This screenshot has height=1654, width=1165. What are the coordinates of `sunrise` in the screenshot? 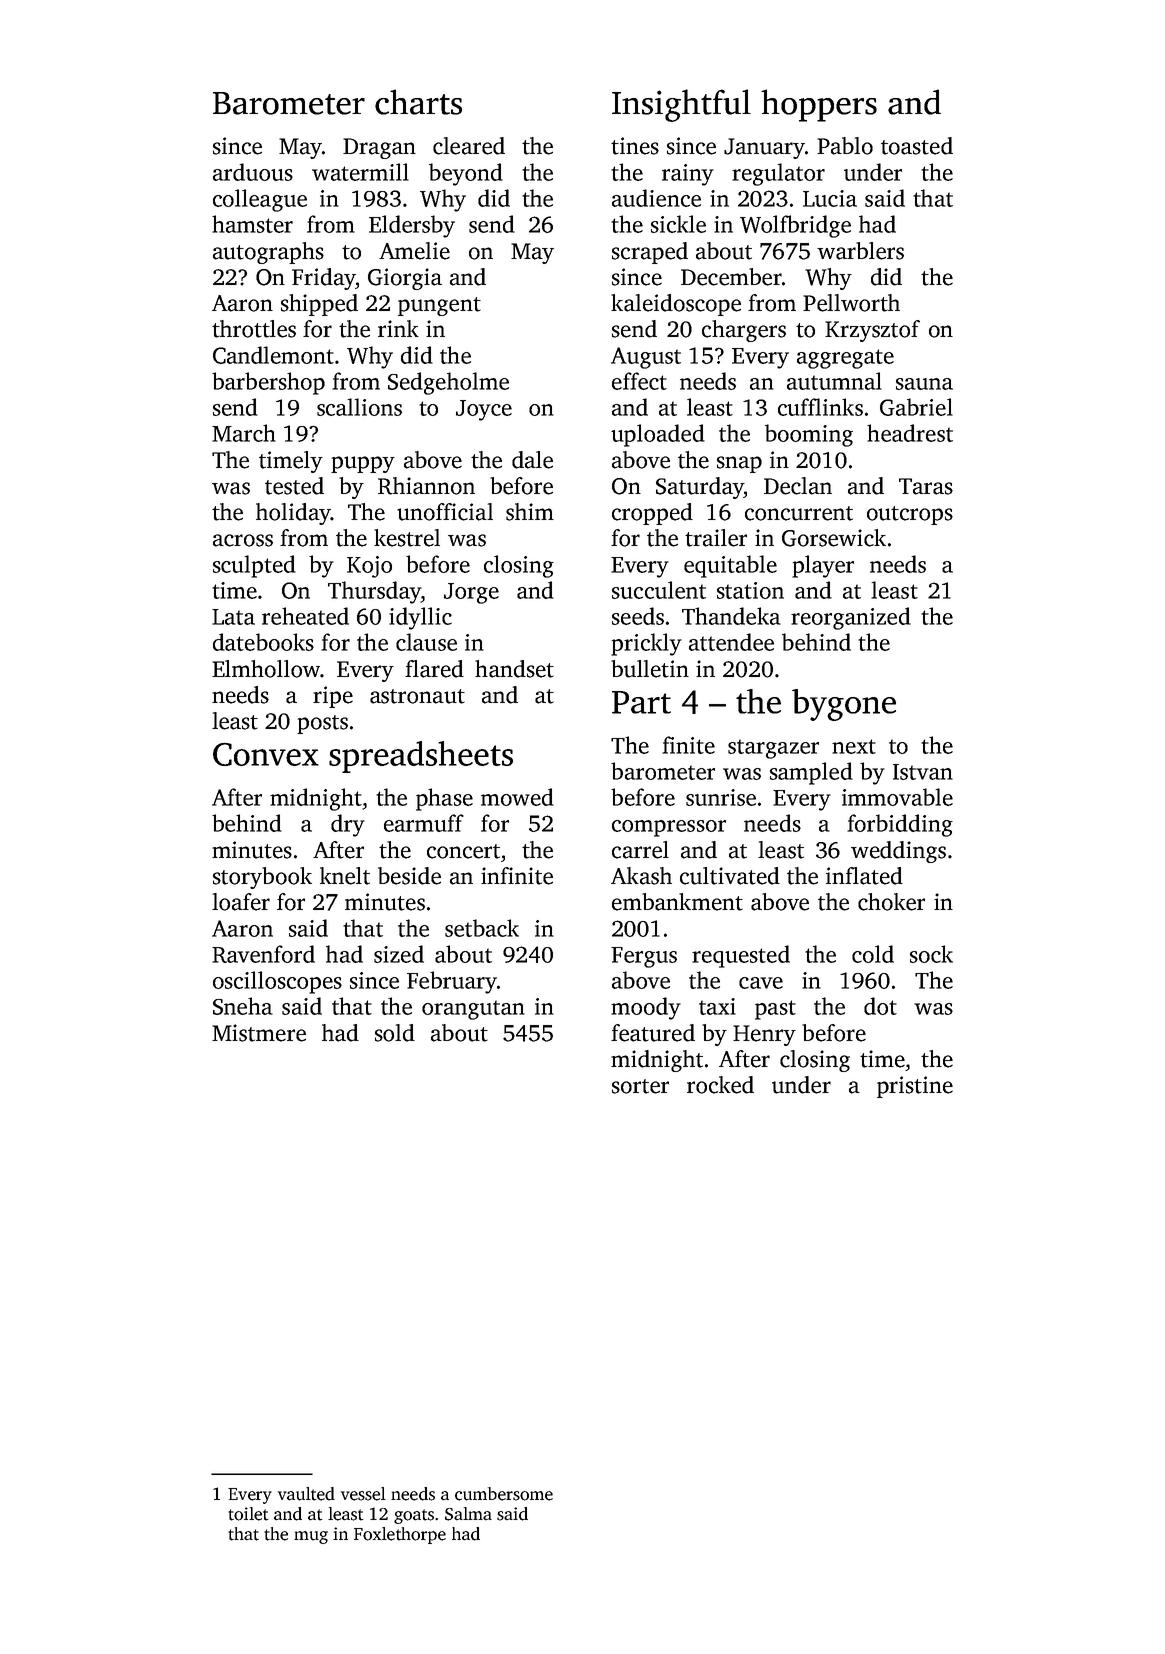 It's located at (721, 797).
